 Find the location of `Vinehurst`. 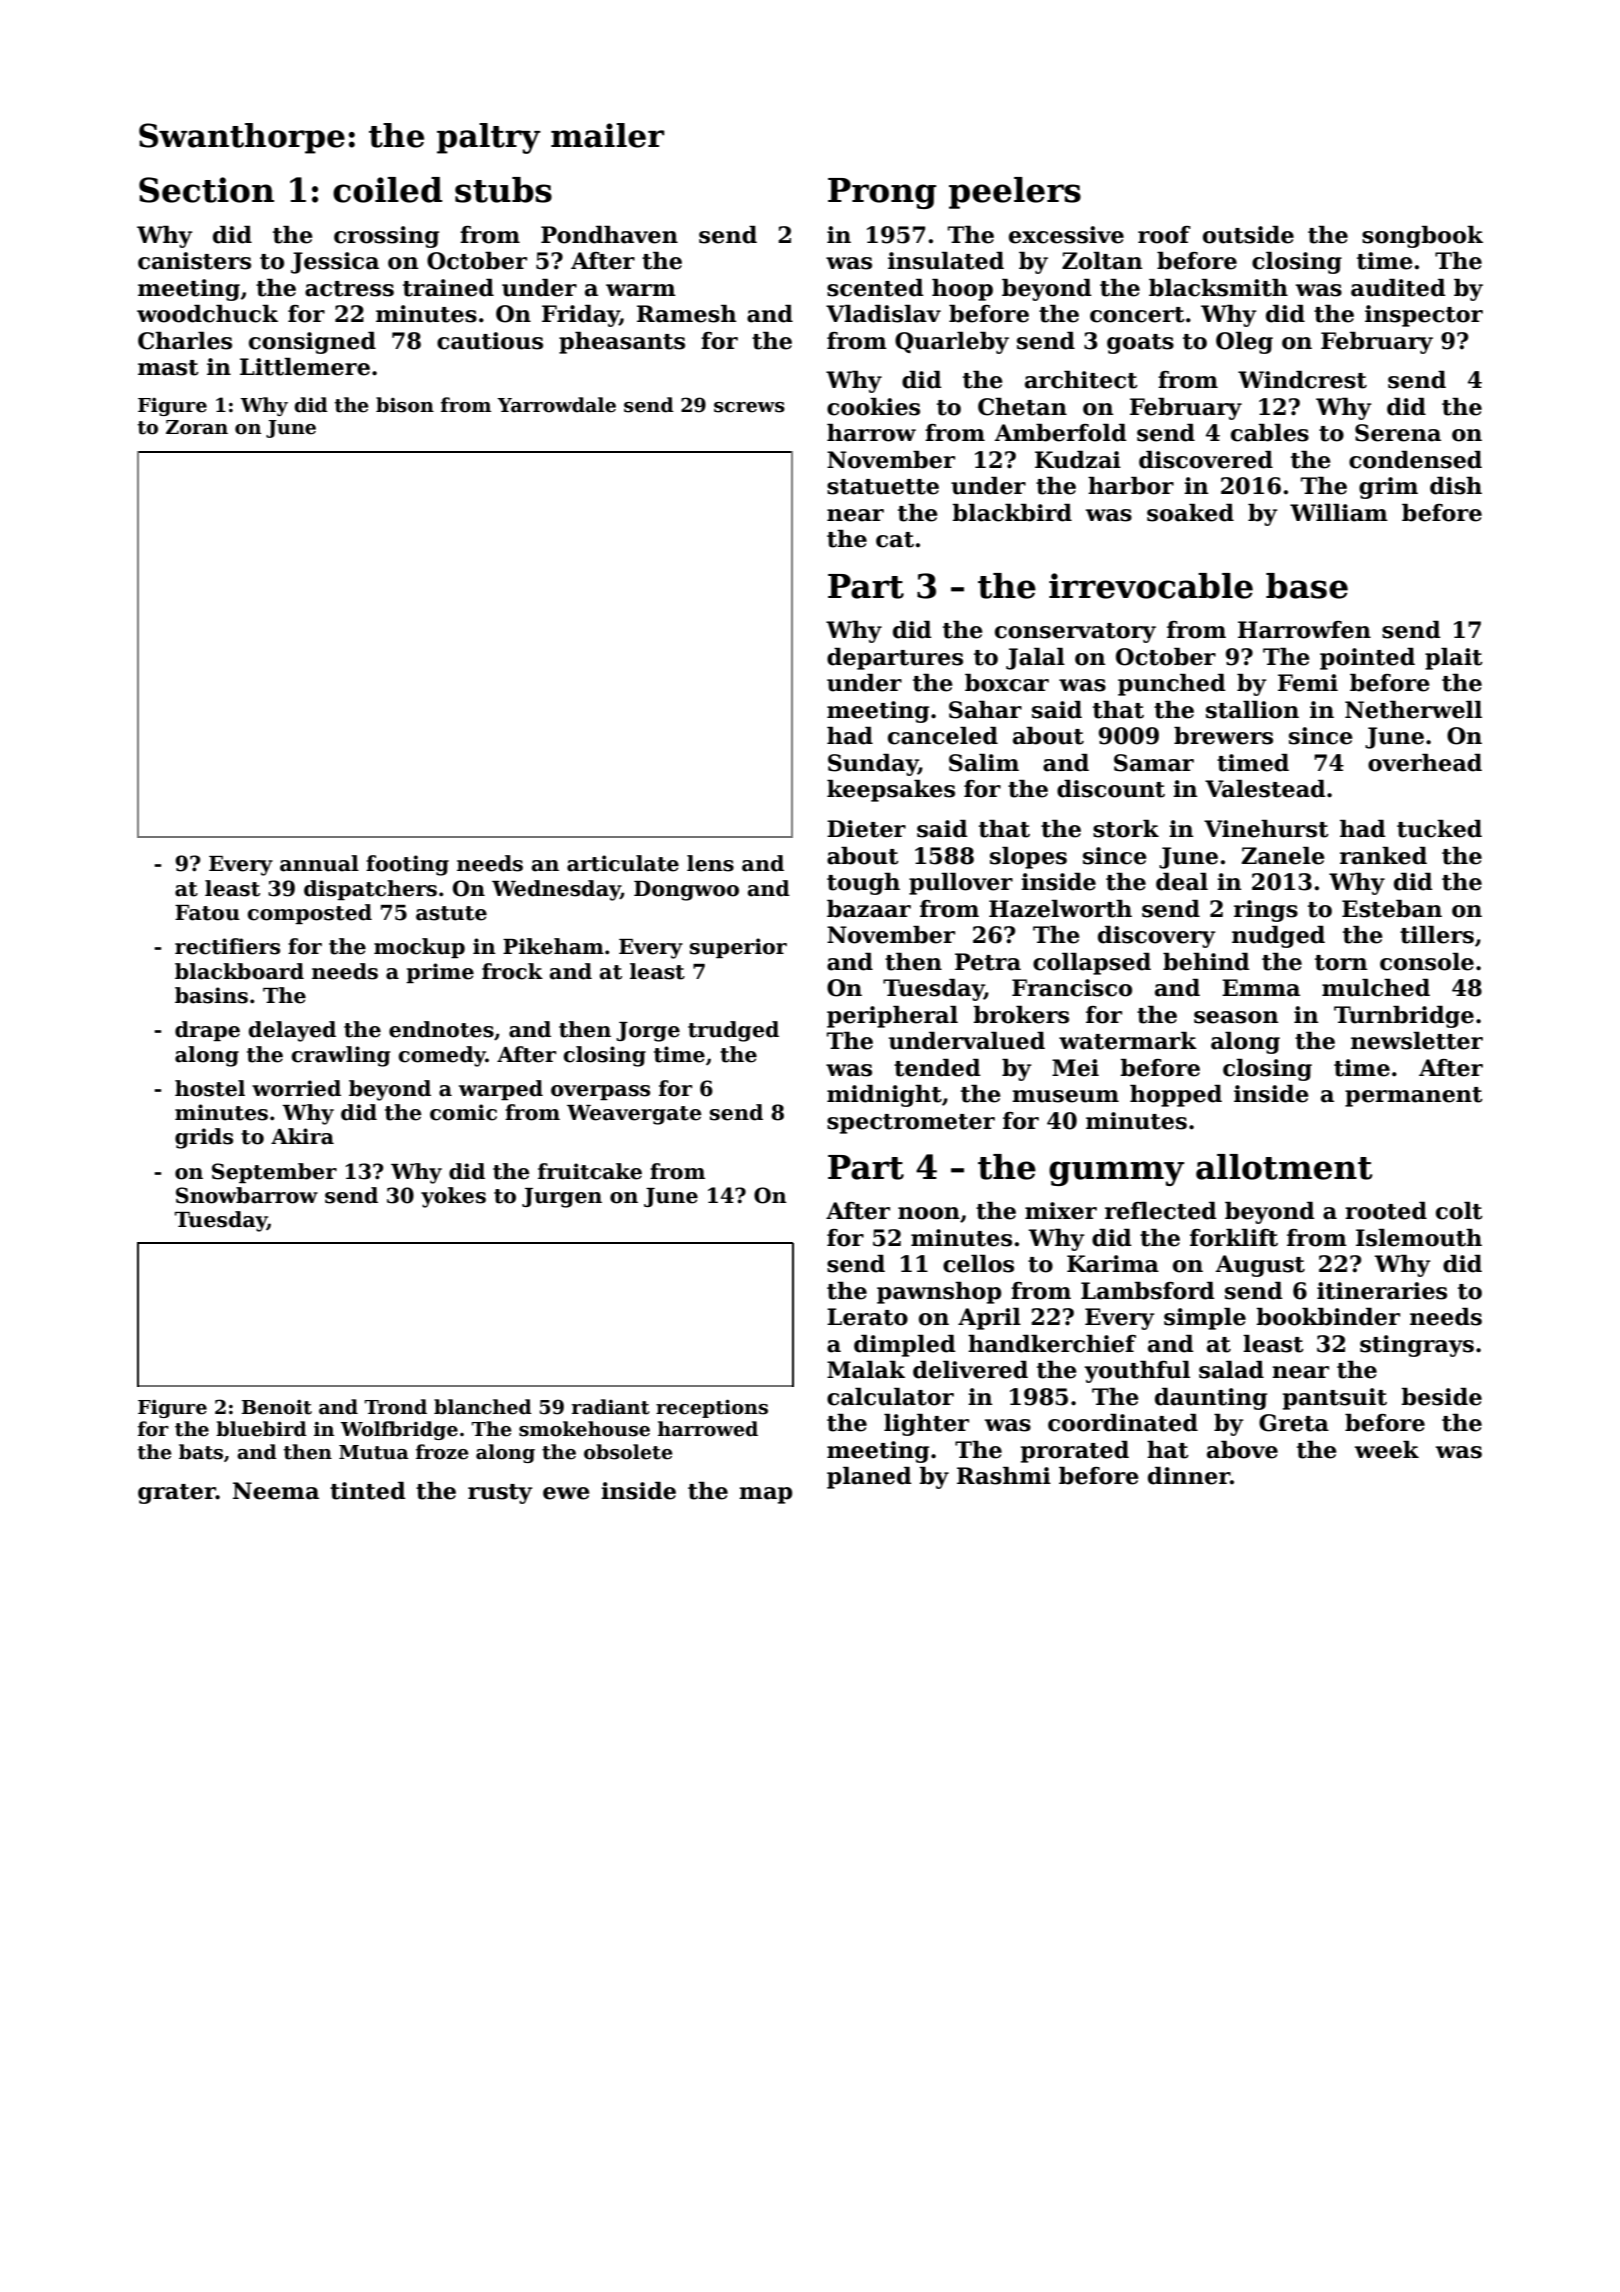

Vinehurst is located at coordinates (1266, 829).
